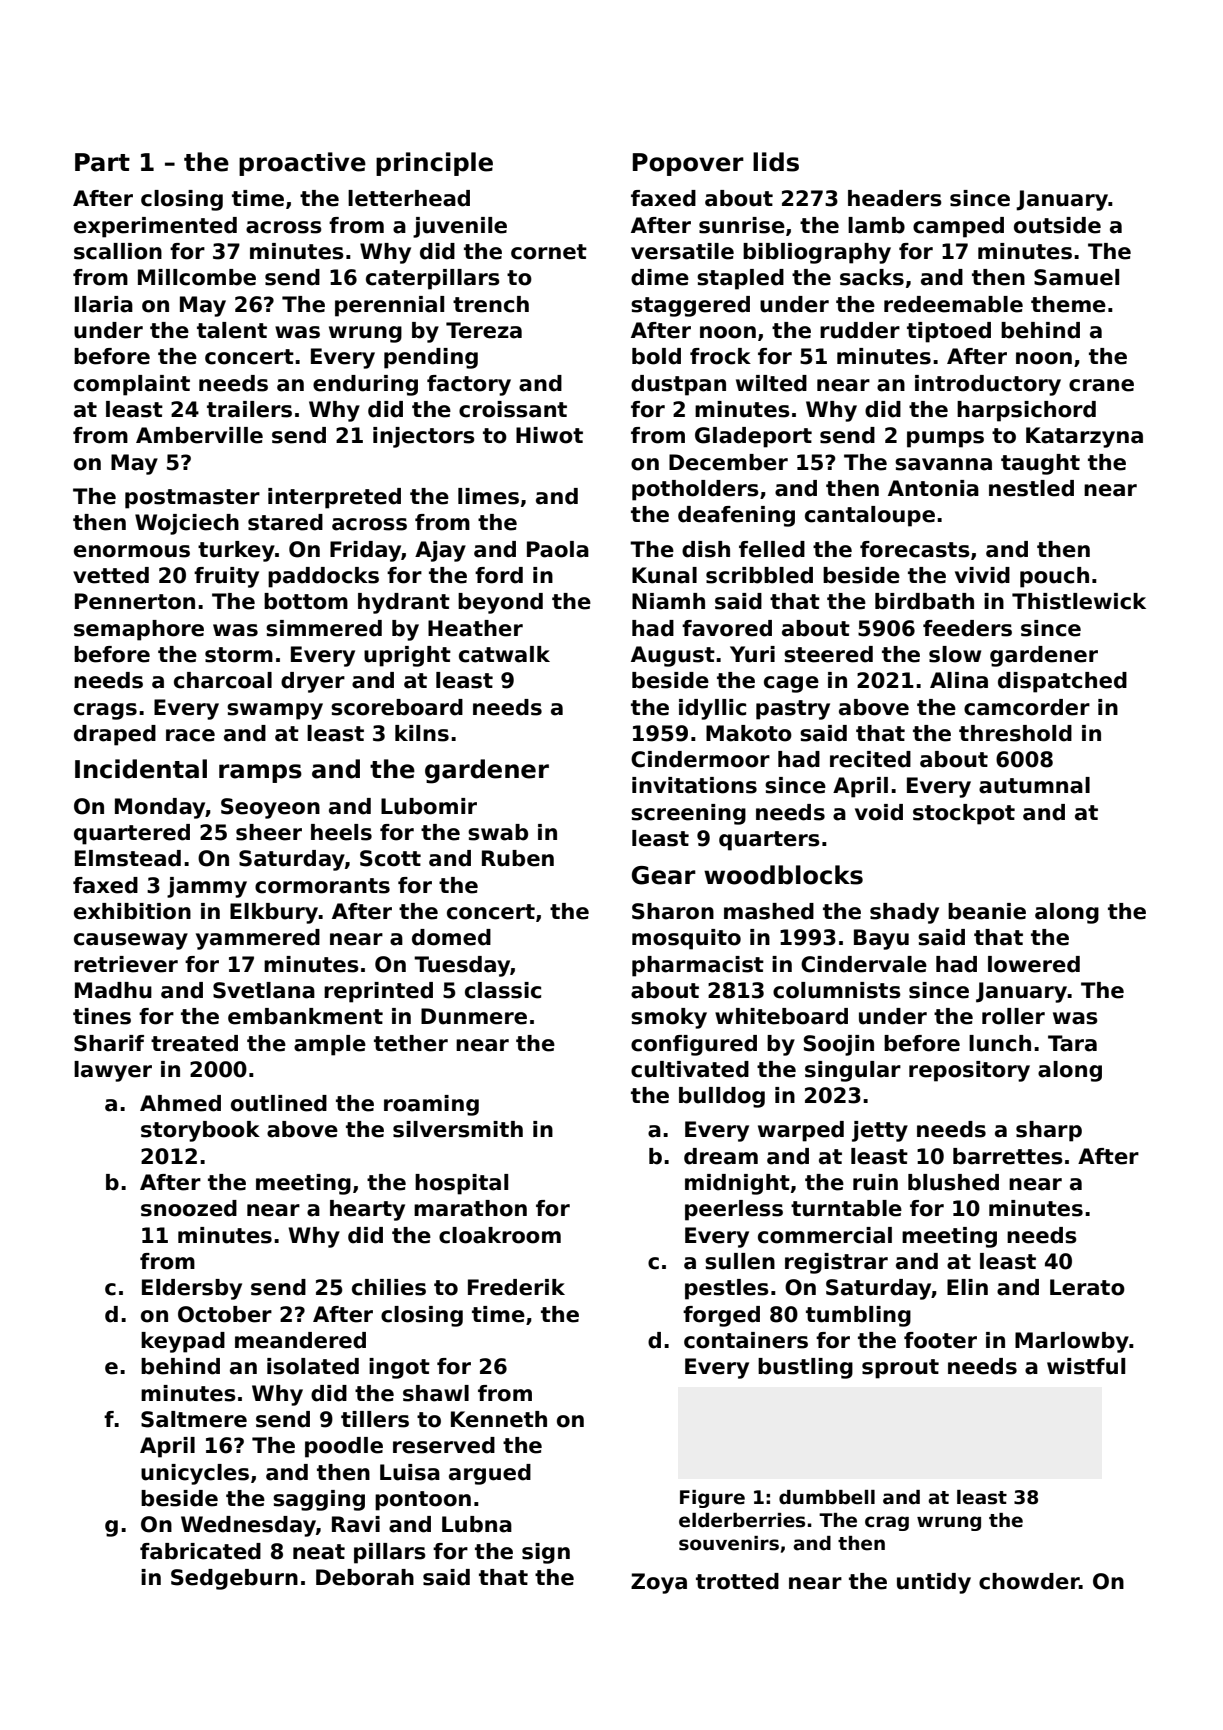 This screenshot has width=1223, height=1730. Describe the element at coordinates (827, 1497) in the screenshot. I see `dumbbell` at that location.
